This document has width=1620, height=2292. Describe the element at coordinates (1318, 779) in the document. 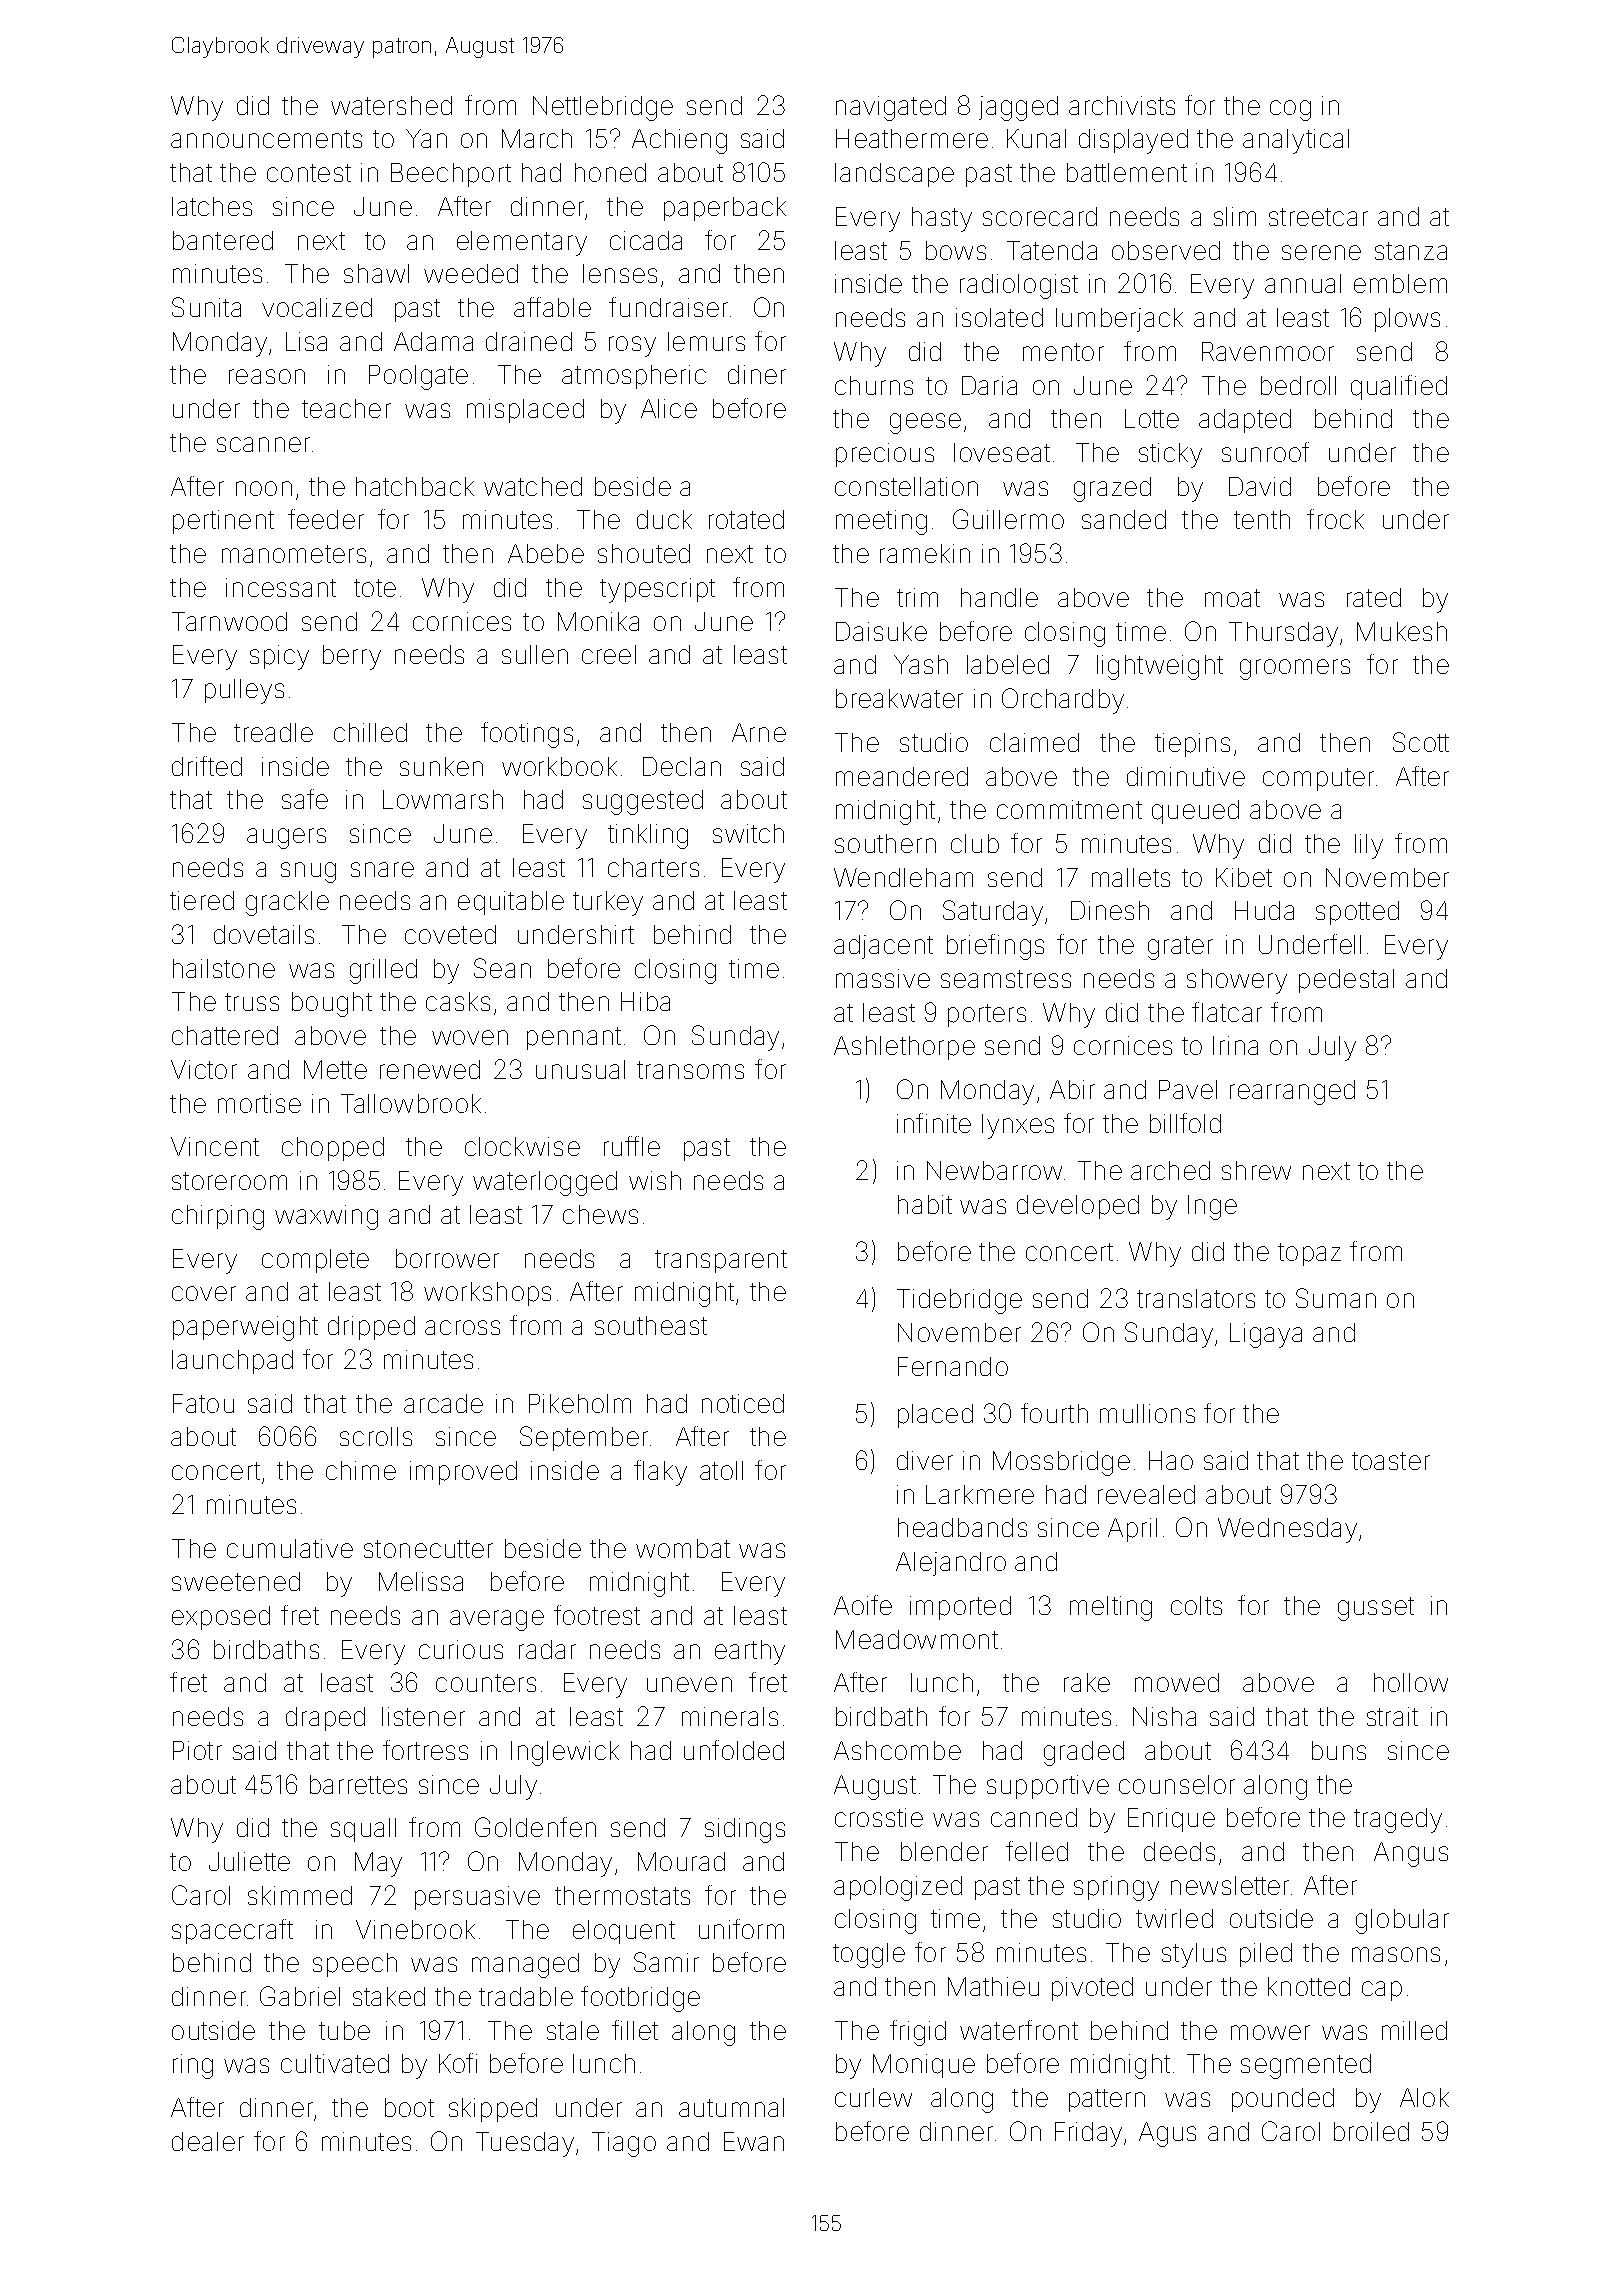

I see `computer` at that location.
